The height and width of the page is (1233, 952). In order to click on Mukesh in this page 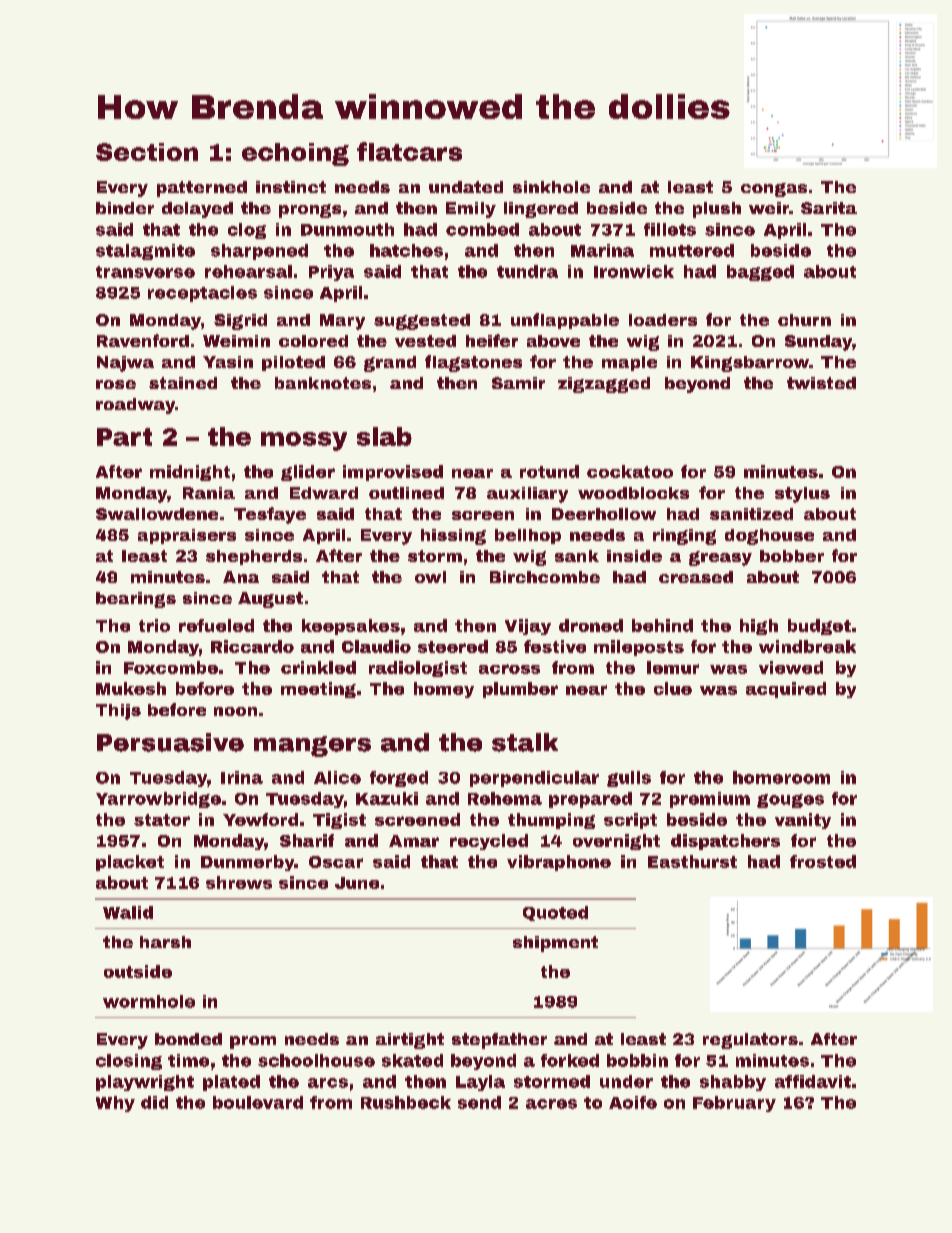, I will do `click(131, 688)`.
